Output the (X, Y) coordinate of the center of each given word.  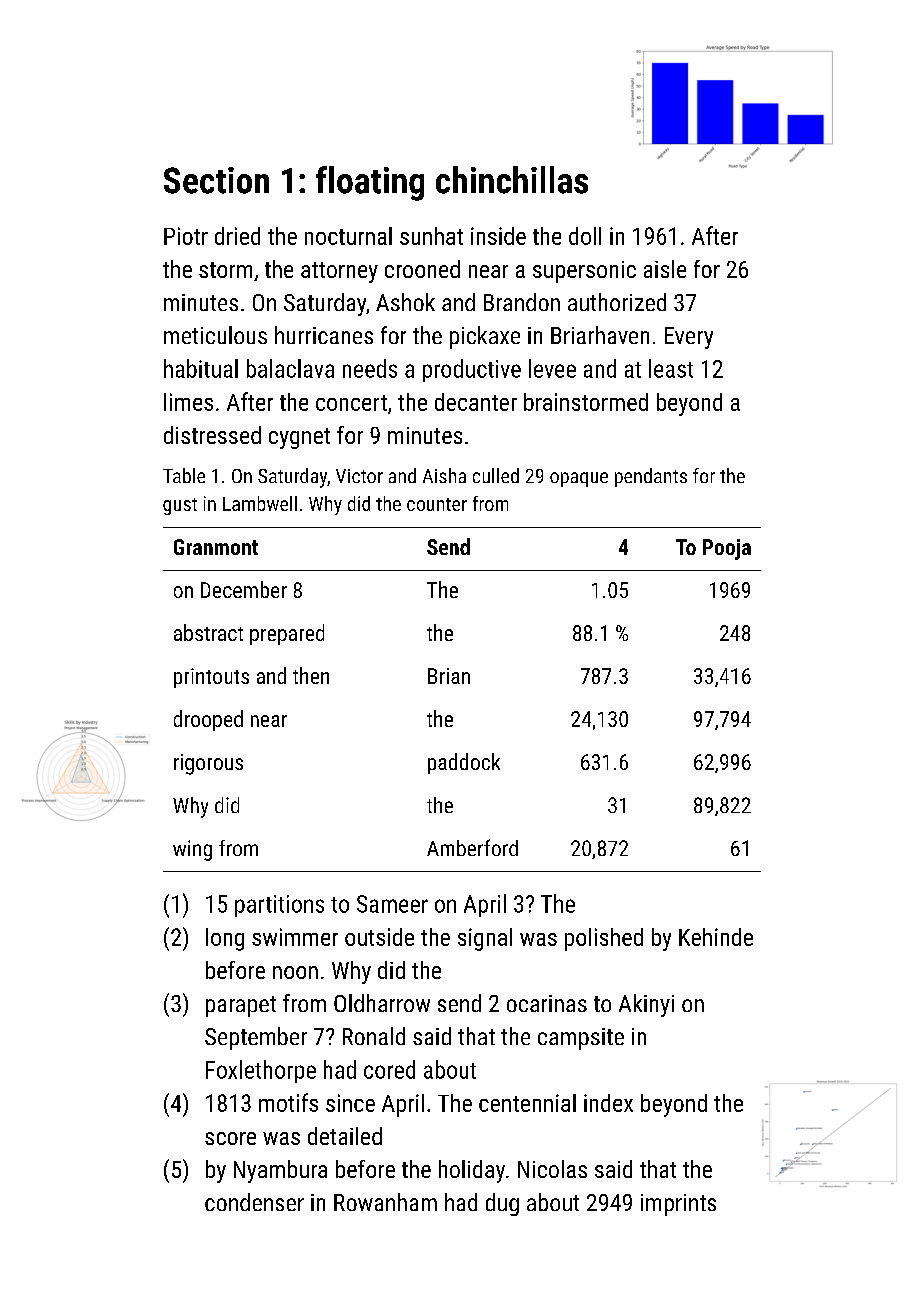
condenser (254, 1202)
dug (502, 1204)
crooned (422, 269)
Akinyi (646, 1005)
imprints (678, 1205)
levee (552, 368)
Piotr (186, 236)
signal (485, 939)
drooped (208, 720)
